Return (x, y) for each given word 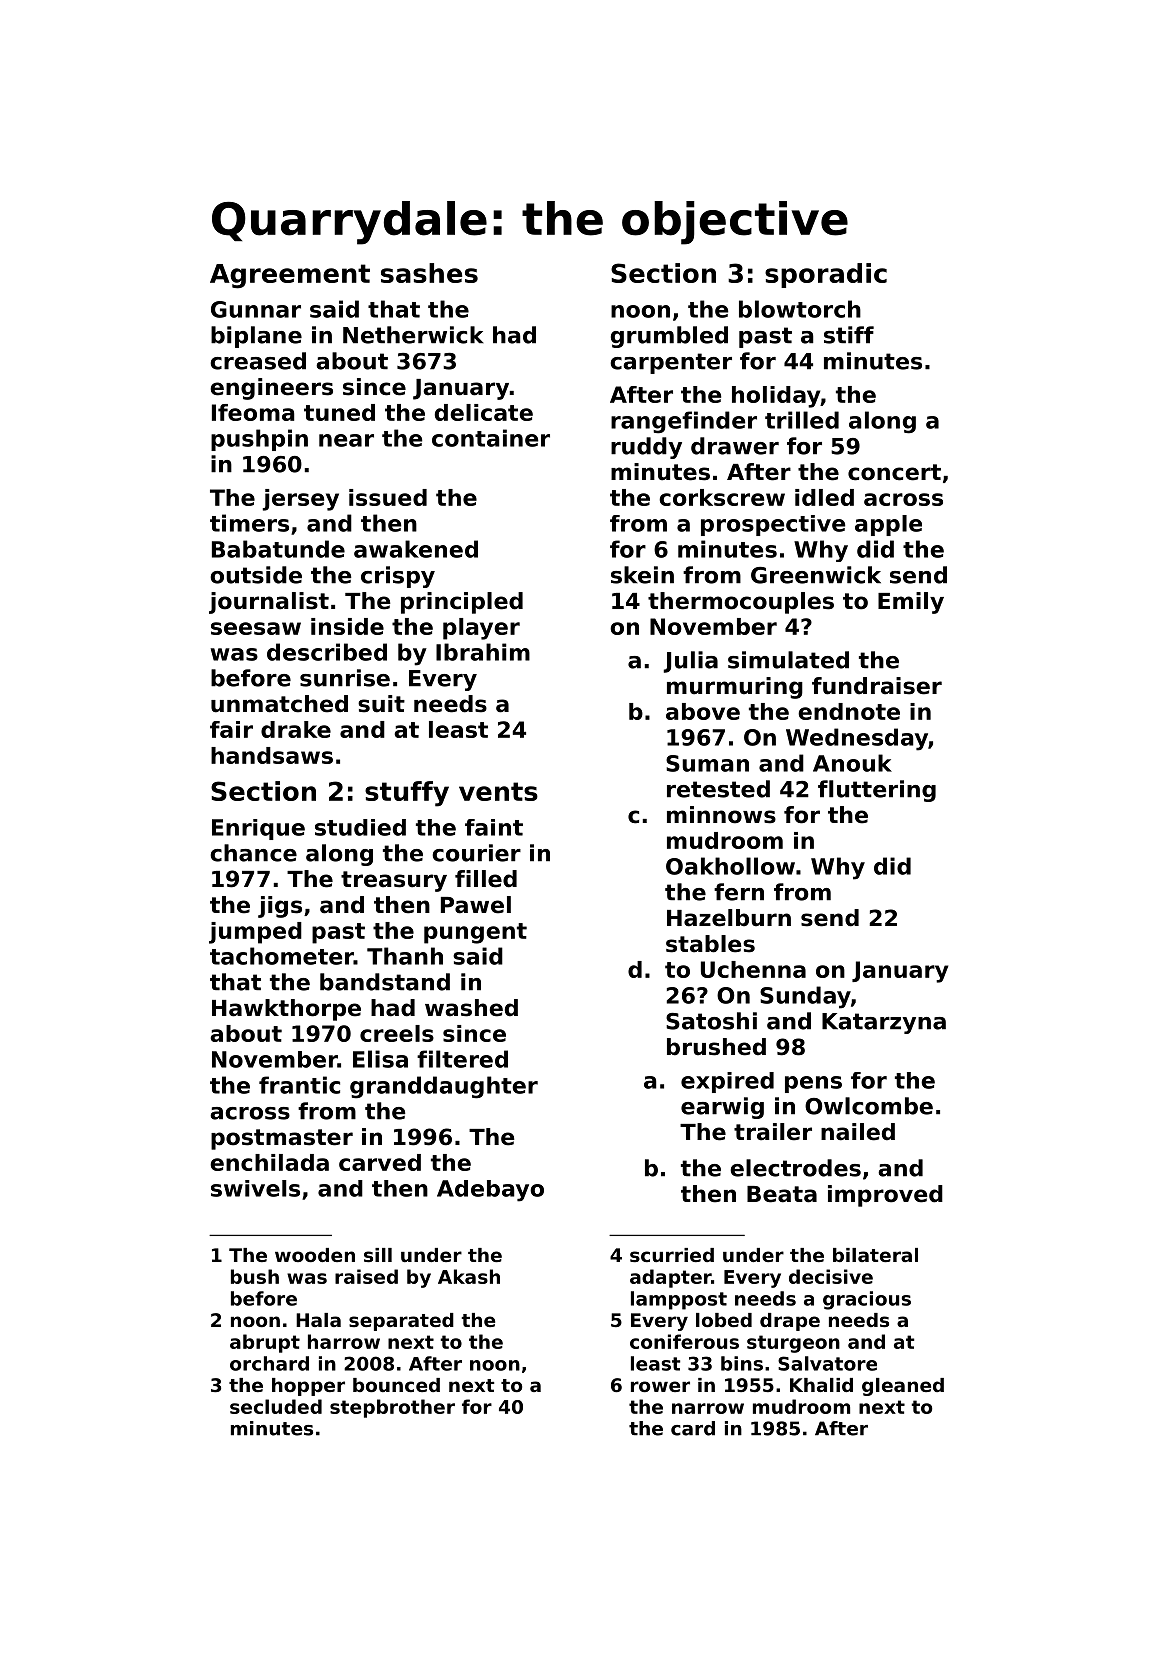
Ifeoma (253, 412)
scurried (672, 1255)
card (693, 1428)
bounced (396, 1385)
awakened (416, 549)
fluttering (877, 791)
